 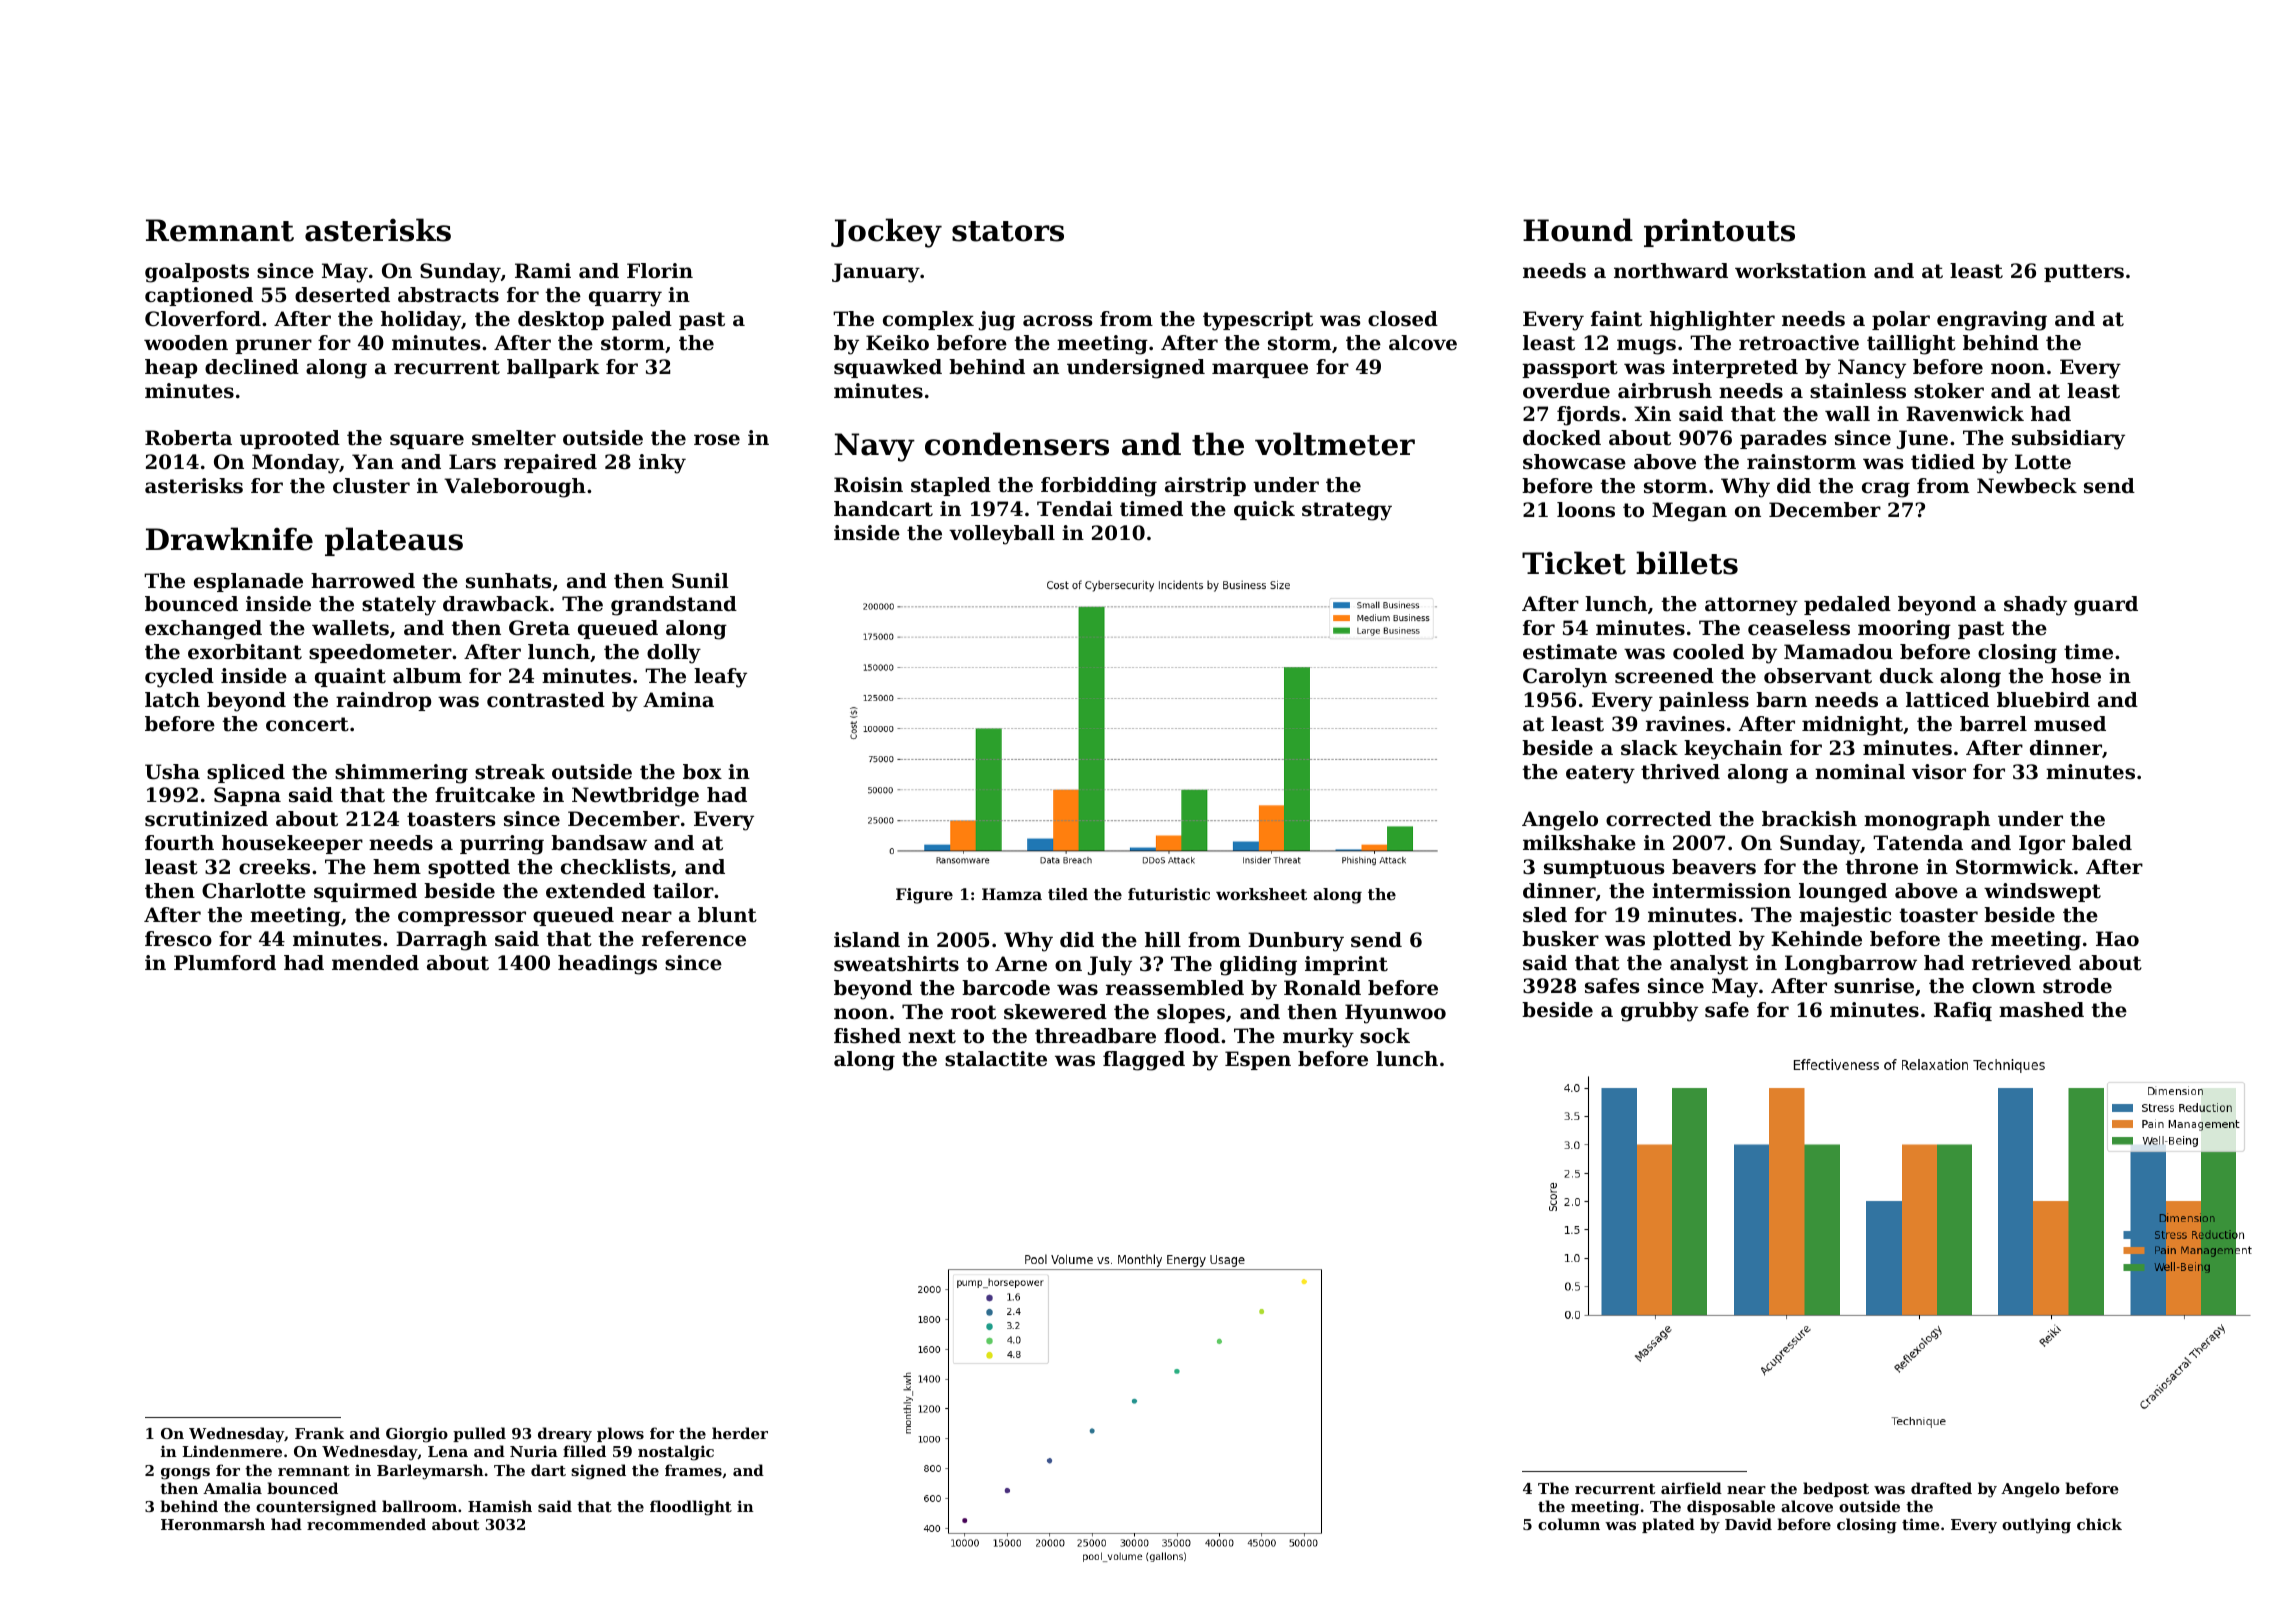 I want to click on sweatshirts, so click(x=896, y=964).
